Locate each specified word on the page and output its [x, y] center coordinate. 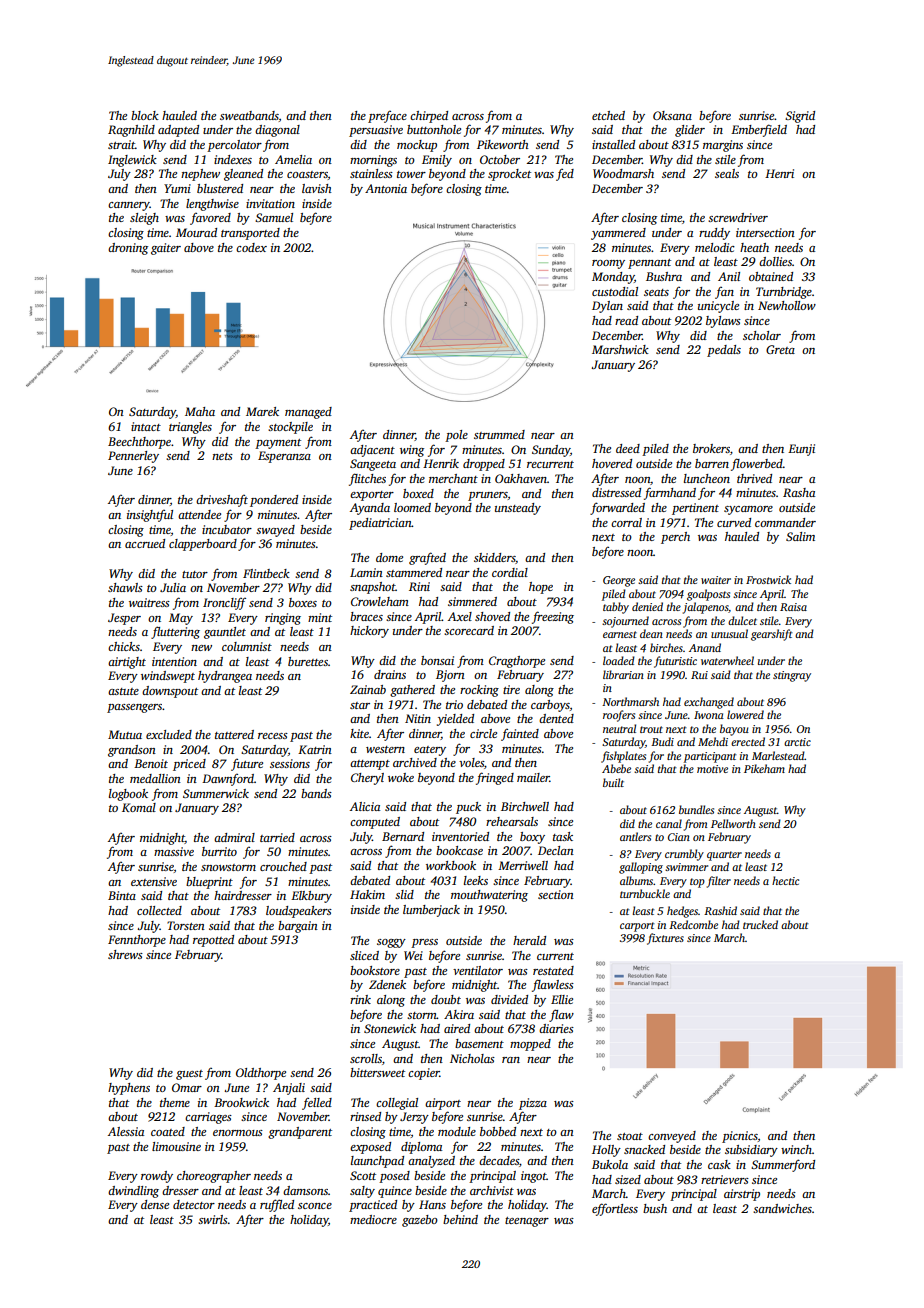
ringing [283, 619]
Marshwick [620, 349]
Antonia [386, 188]
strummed [499, 434]
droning [128, 249]
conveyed [672, 1137]
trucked [760, 924]
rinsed [365, 1116]
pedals [724, 351]
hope [541, 588]
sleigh [144, 219]
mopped [530, 1045]
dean [651, 633]
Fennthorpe [137, 941]
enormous [238, 1133]
